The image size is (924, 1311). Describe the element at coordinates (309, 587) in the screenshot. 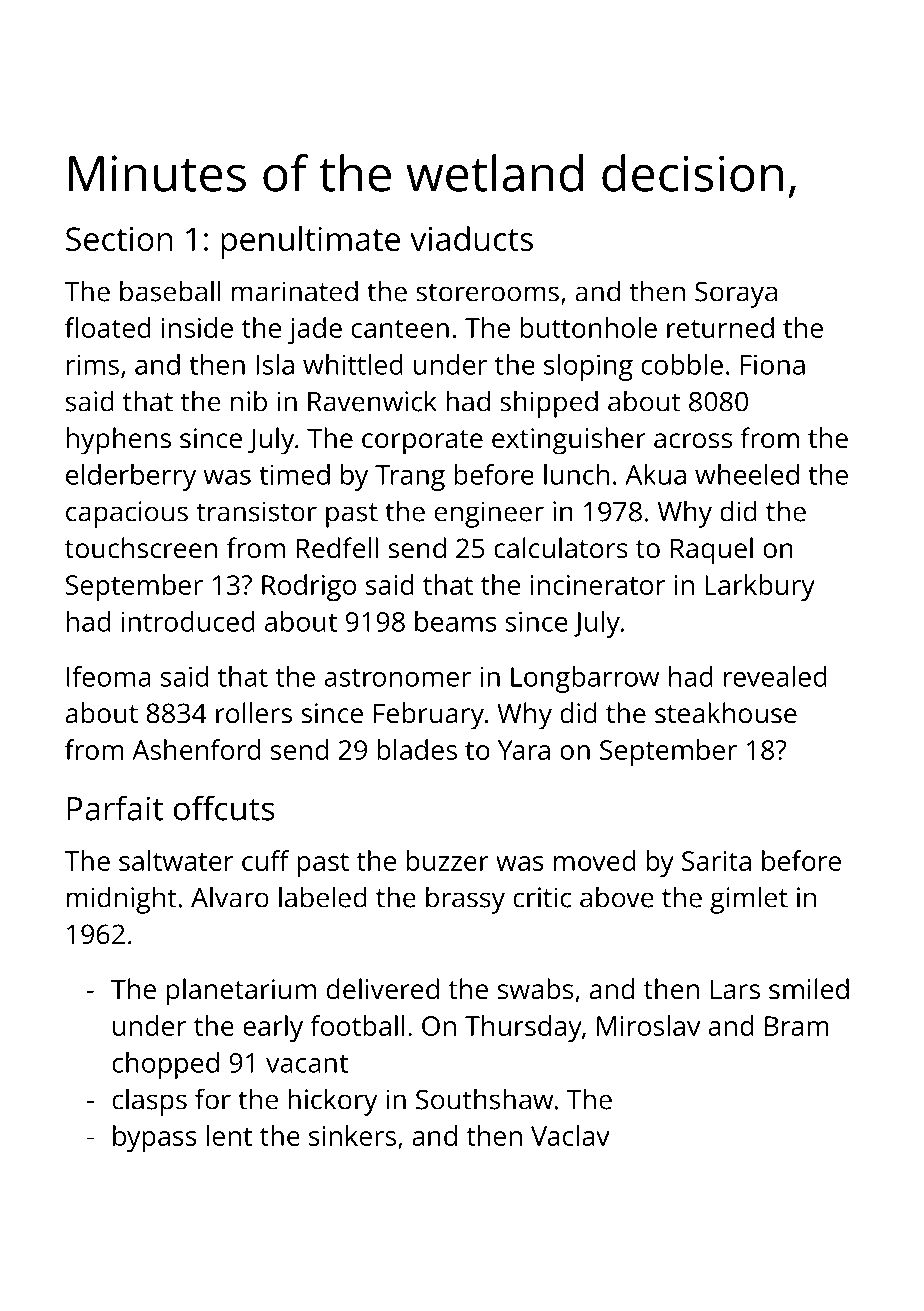

I see `Rodrigo` at that location.
